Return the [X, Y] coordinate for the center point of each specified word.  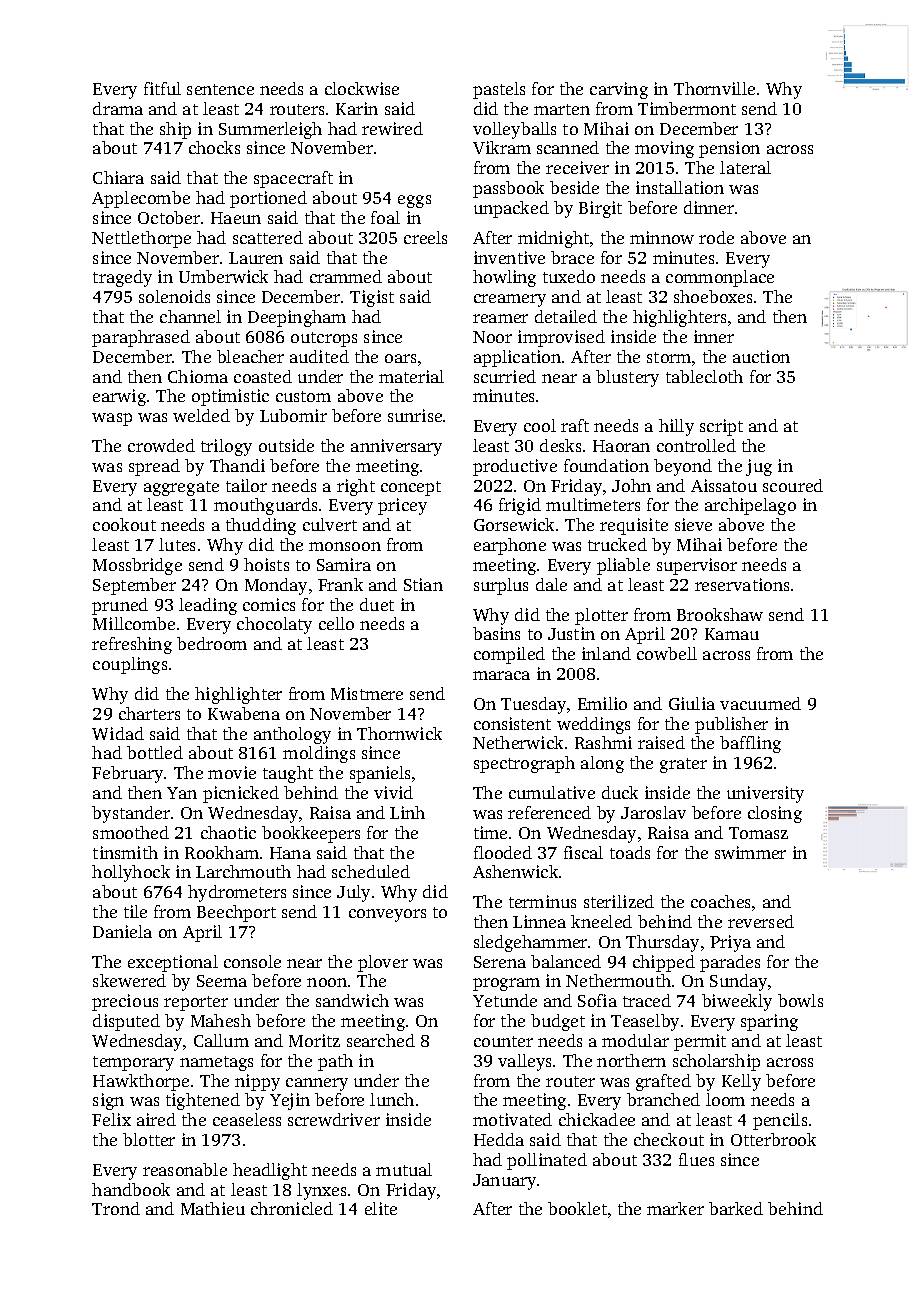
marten [562, 109]
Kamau [732, 634]
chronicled [292, 1208]
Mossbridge [137, 566]
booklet [577, 1208]
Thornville [714, 88]
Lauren [256, 258]
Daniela [122, 931]
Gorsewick [514, 524]
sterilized [619, 901]
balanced [566, 961]
